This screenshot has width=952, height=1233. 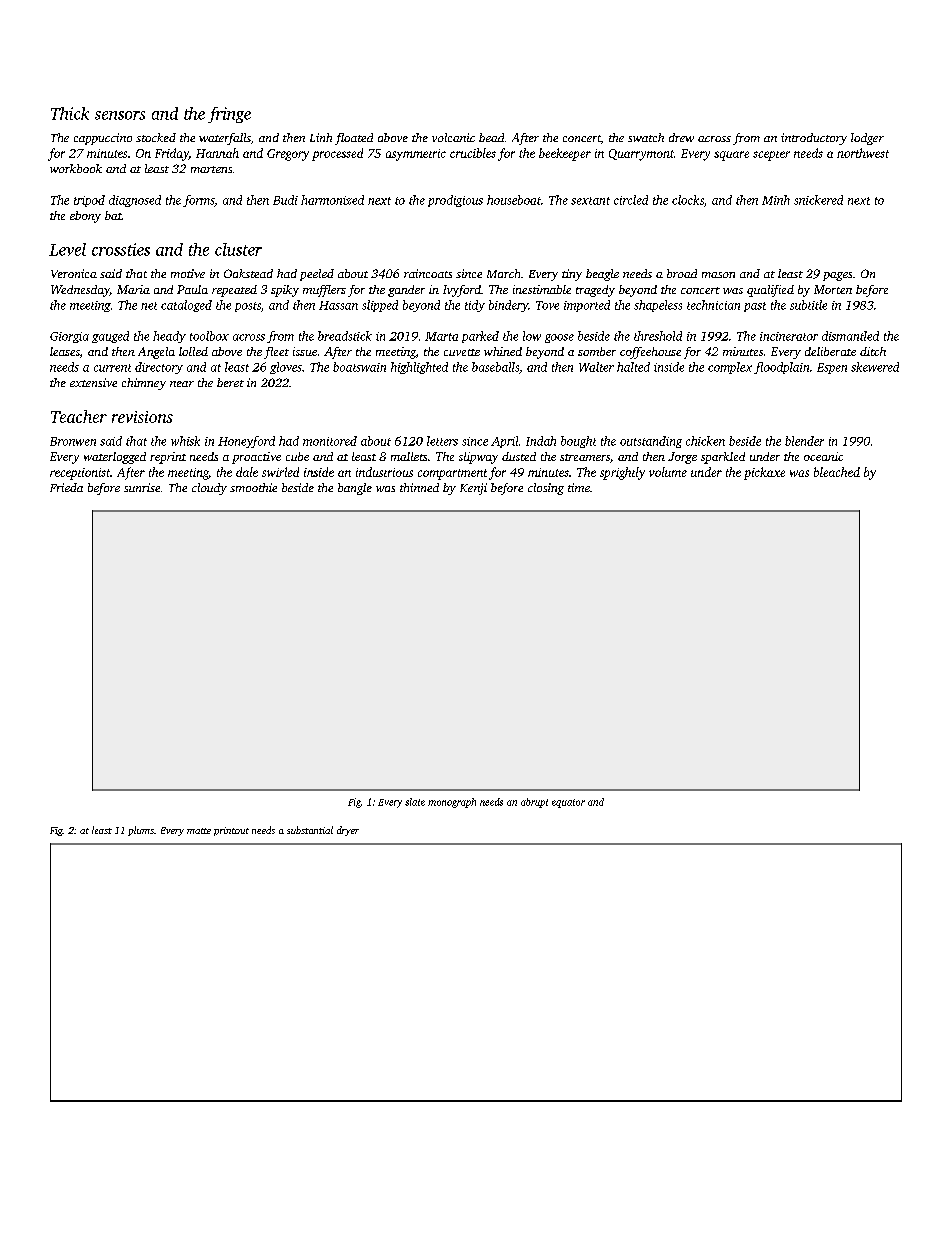 I want to click on current, so click(x=112, y=368).
